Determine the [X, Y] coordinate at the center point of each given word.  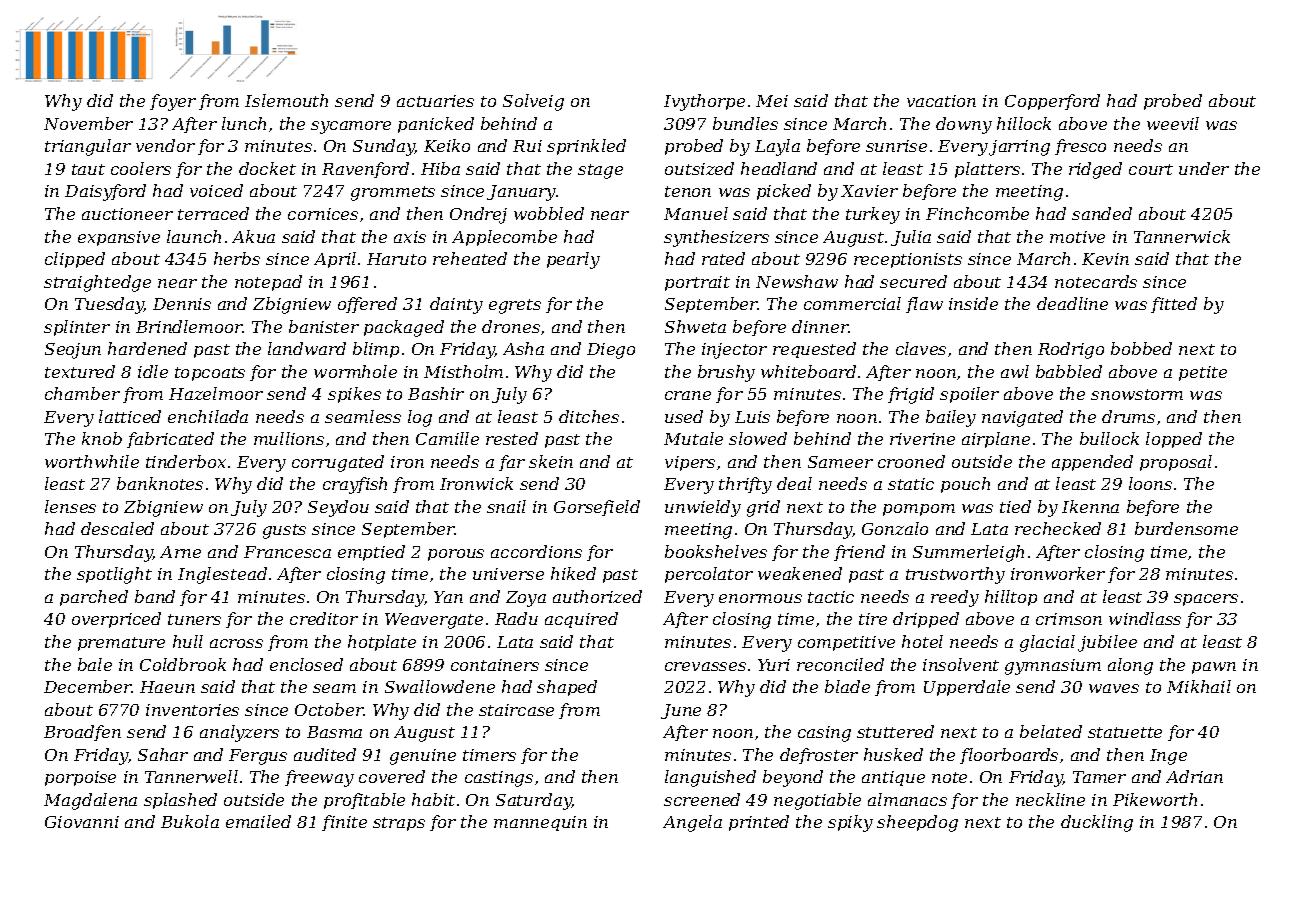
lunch [244, 123]
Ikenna [1090, 506]
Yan [448, 597]
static [911, 484]
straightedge [97, 283]
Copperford [1052, 102]
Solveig [533, 102]
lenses [70, 506]
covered [392, 776]
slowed [758, 438]
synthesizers [716, 238]
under [1204, 168]
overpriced [116, 620]
